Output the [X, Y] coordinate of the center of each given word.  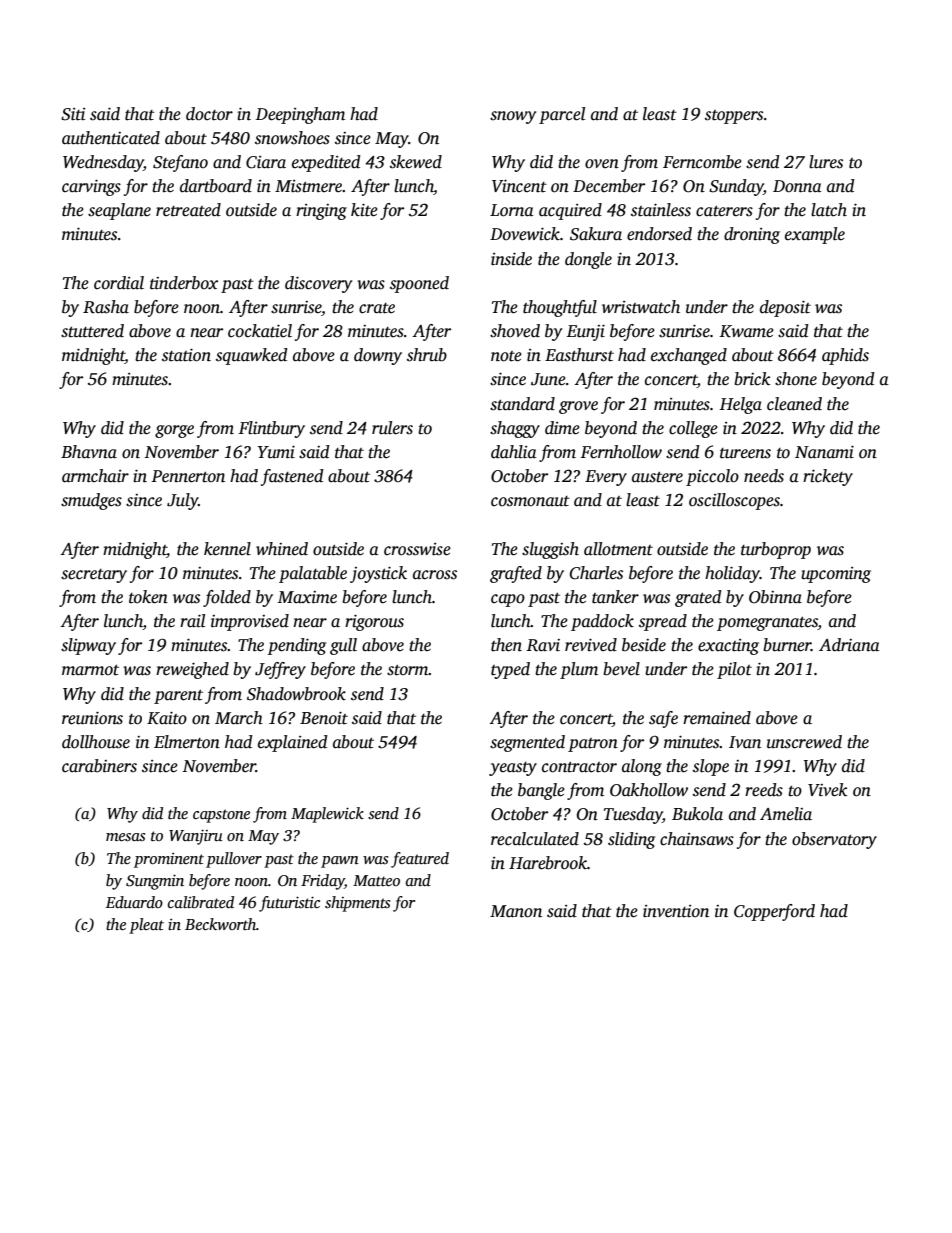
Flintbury [271, 429]
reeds [764, 790]
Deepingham [300, 115]
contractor [579, 767]
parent [178, 697]
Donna [797, 186]
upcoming [836, 575]
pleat [146, 926]
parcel [562, 115]
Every [606, 478]
